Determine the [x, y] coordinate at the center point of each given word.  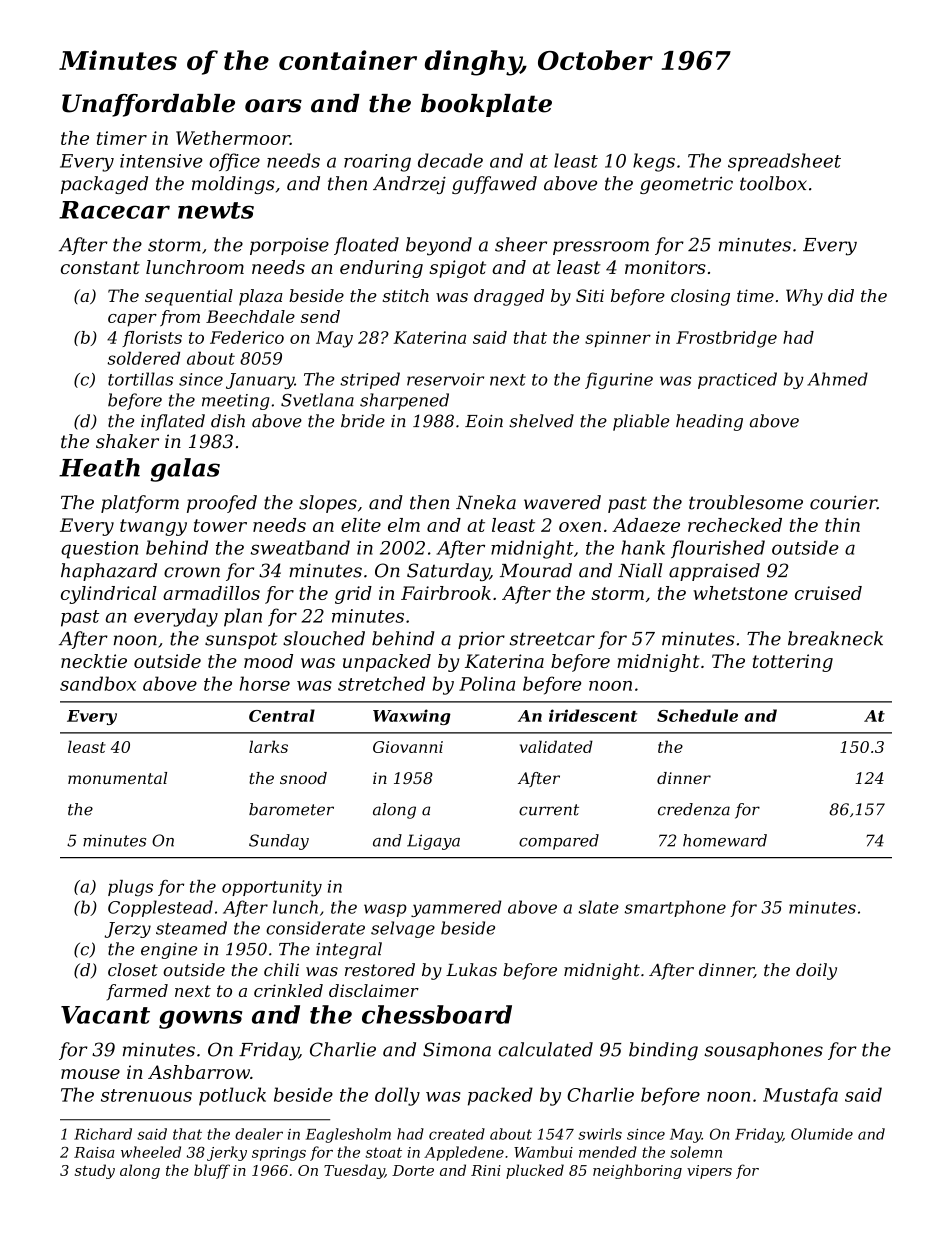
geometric [686, 185]
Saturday [448, 572]
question [99, 550]
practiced [737, 380]
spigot [457, 269]
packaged [104, 185]
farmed [137, 992]
